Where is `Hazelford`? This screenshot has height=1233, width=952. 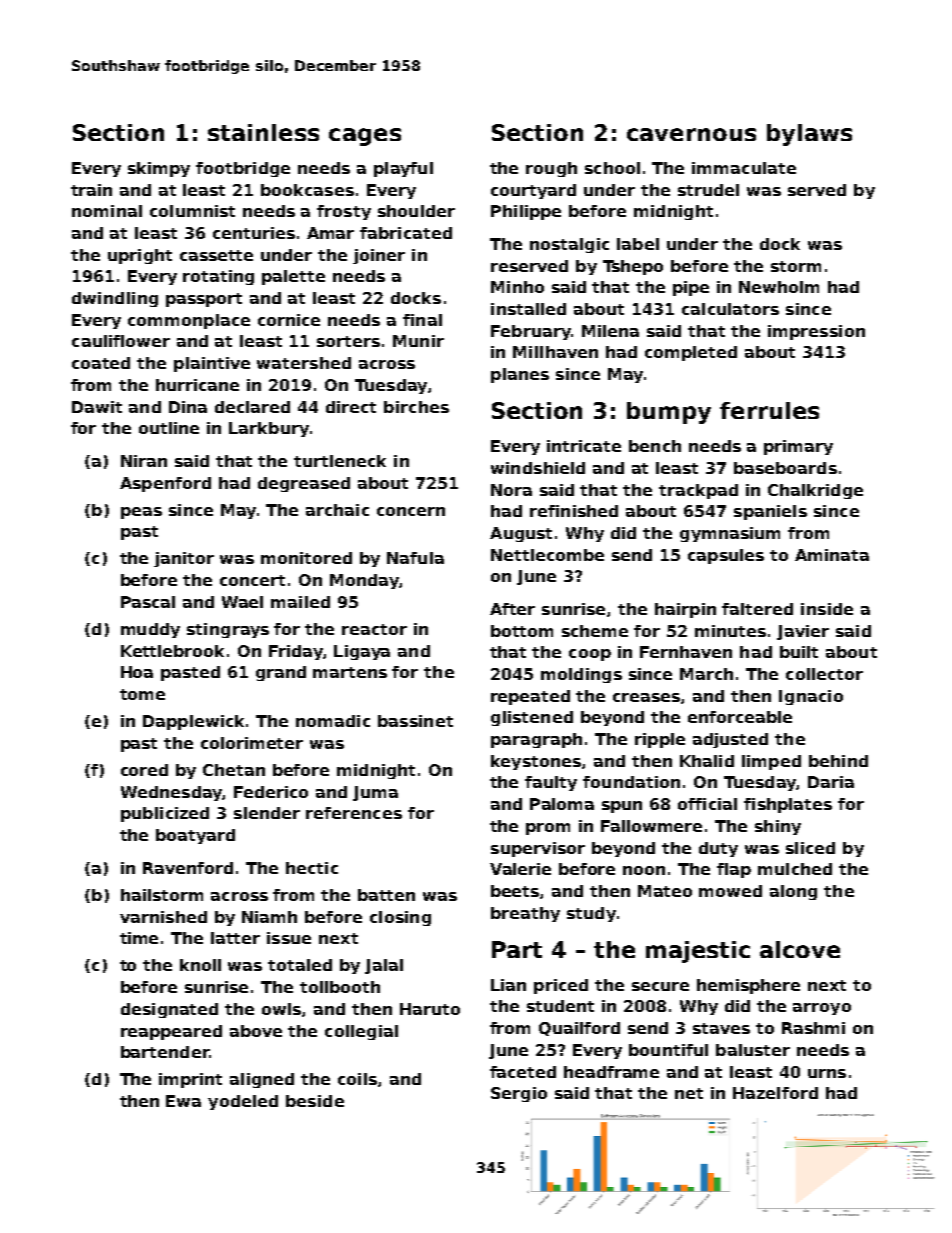
Hazelford is located at coordinates (775, 1093).
